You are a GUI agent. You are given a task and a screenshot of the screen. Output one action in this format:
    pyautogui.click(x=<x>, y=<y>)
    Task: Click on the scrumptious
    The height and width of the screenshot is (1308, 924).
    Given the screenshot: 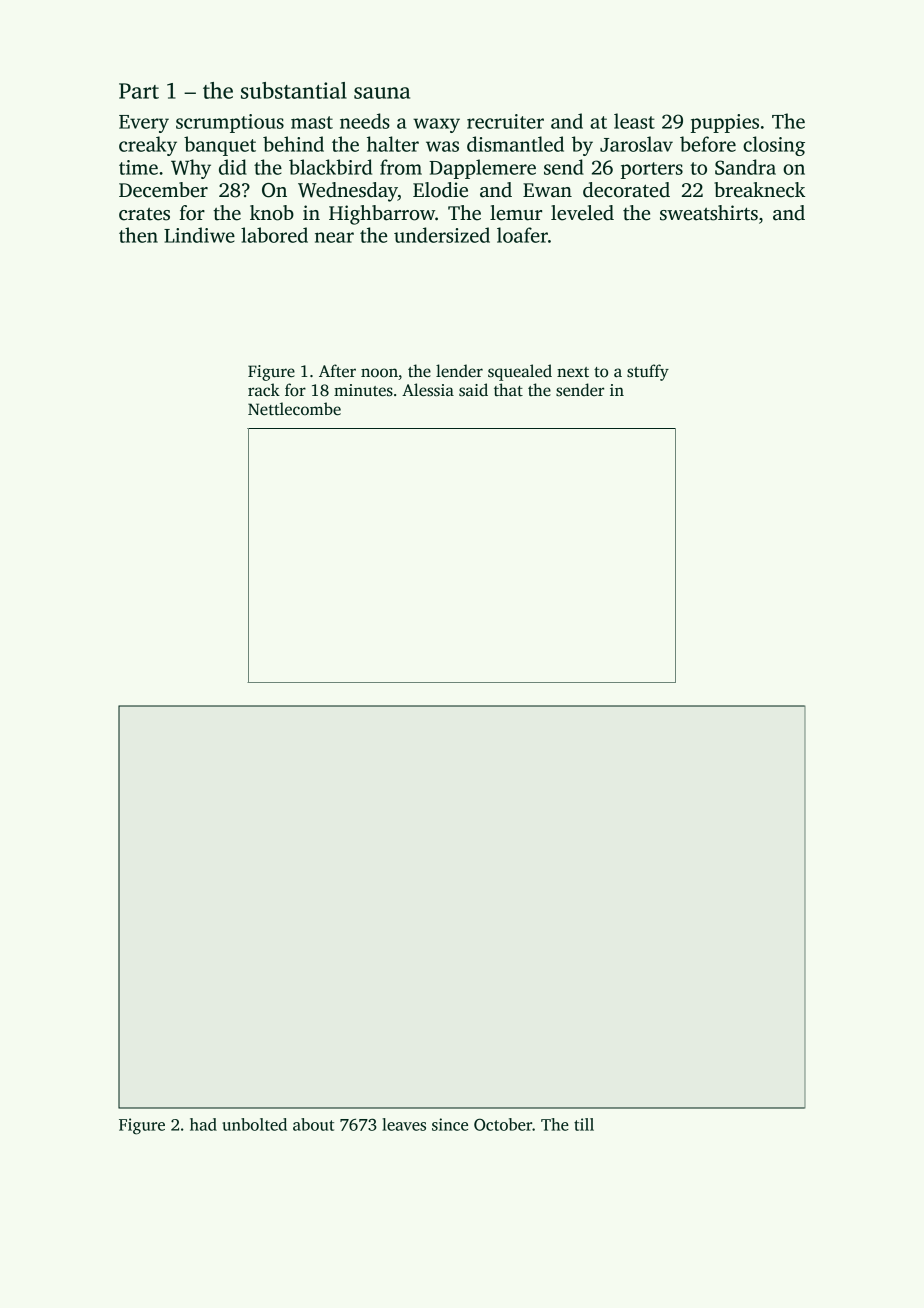 What is the action you would take?
    pyautogui.click(x=230, y=123)
